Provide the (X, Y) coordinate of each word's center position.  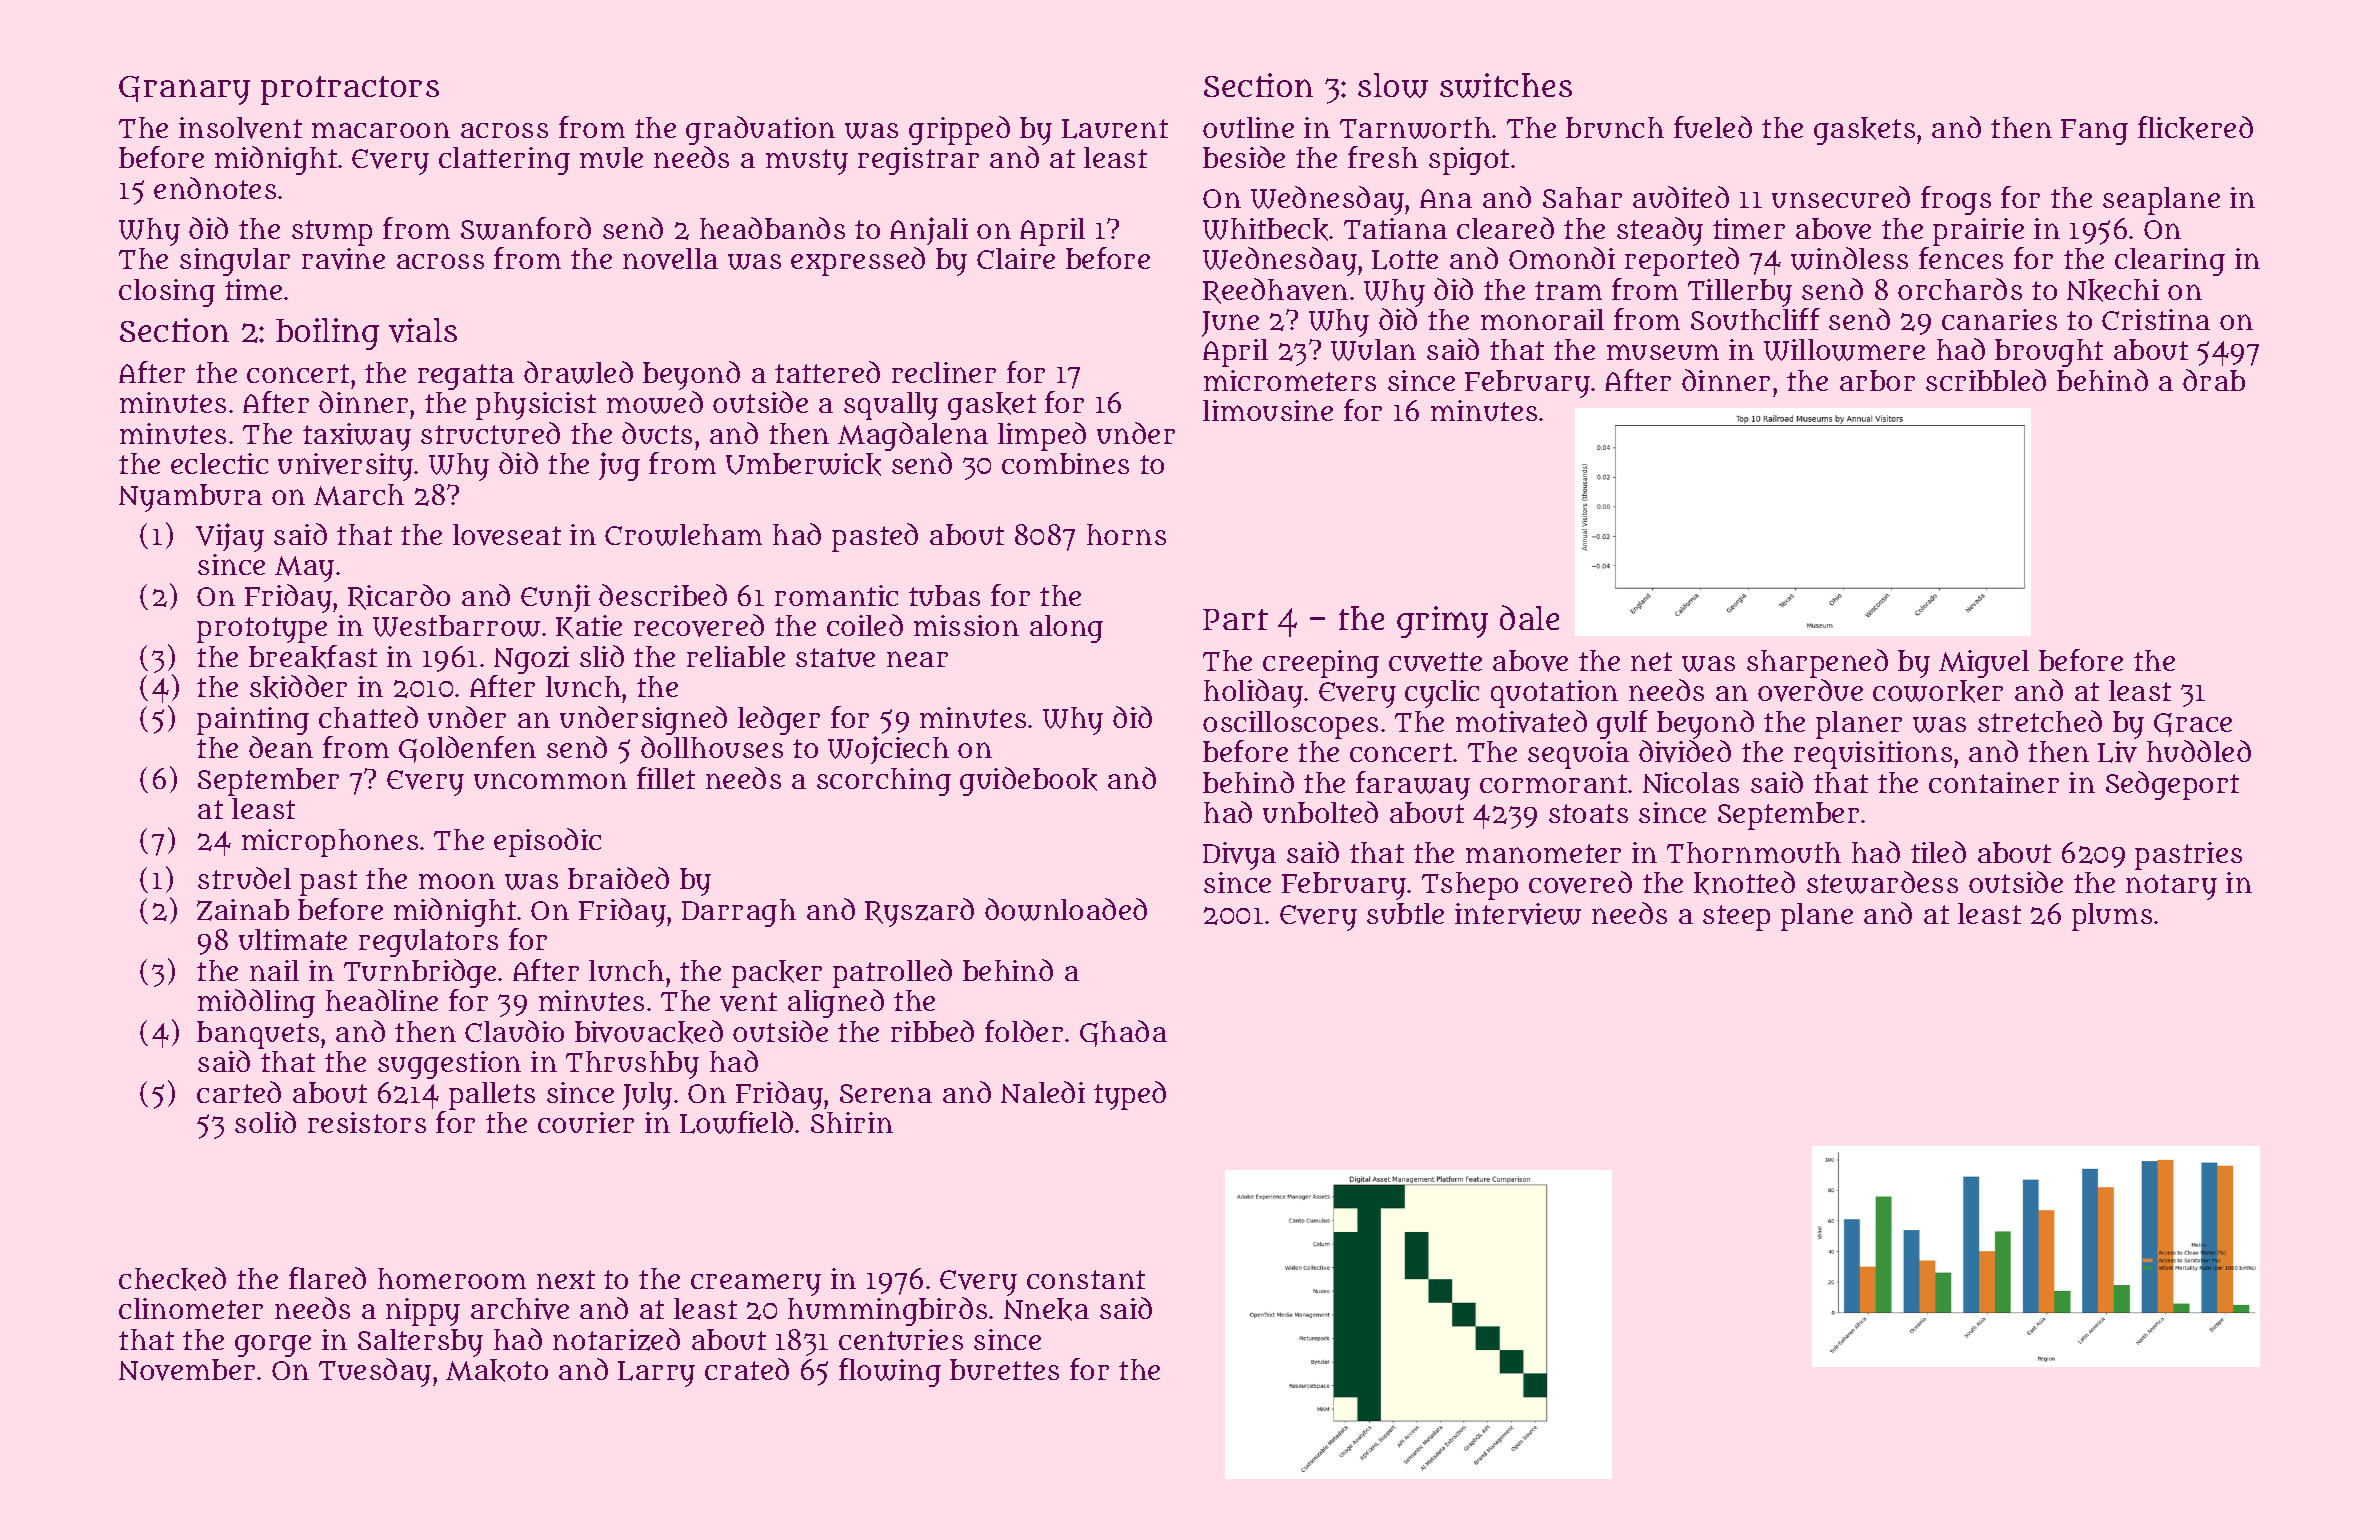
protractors (350, 90)
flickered (2195, 128)
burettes (1004, 1369)
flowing (890, 1372)
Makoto (497, 1370)
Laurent (1115, 129)
